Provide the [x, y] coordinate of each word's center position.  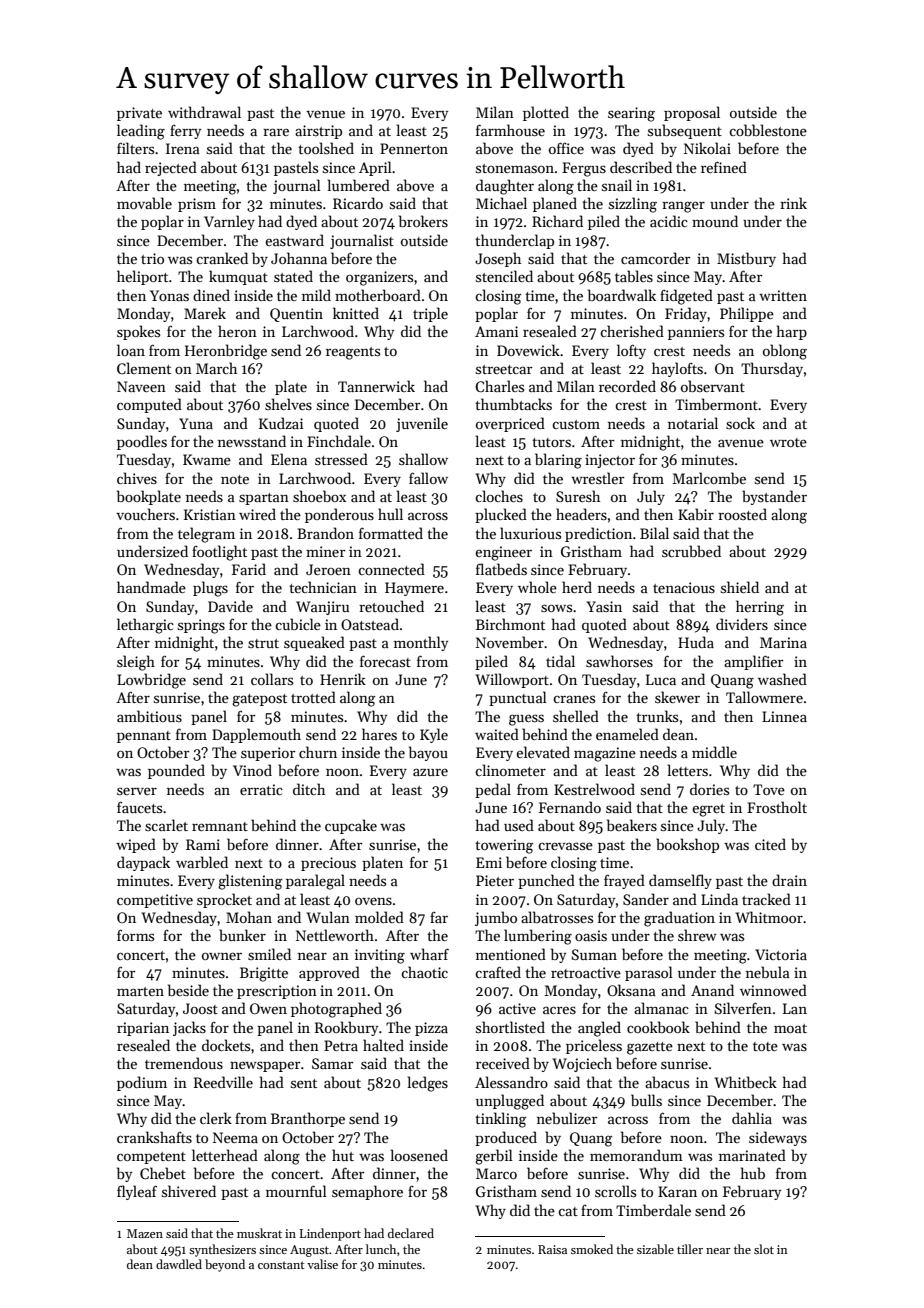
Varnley [229, 222]
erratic [261, 789]
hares [379, 734]
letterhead [225, 1155]
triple [430, 314]
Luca [661, 679]
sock [740, 423]
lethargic [145, 626]
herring [760, 608]
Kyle [434, 735]
